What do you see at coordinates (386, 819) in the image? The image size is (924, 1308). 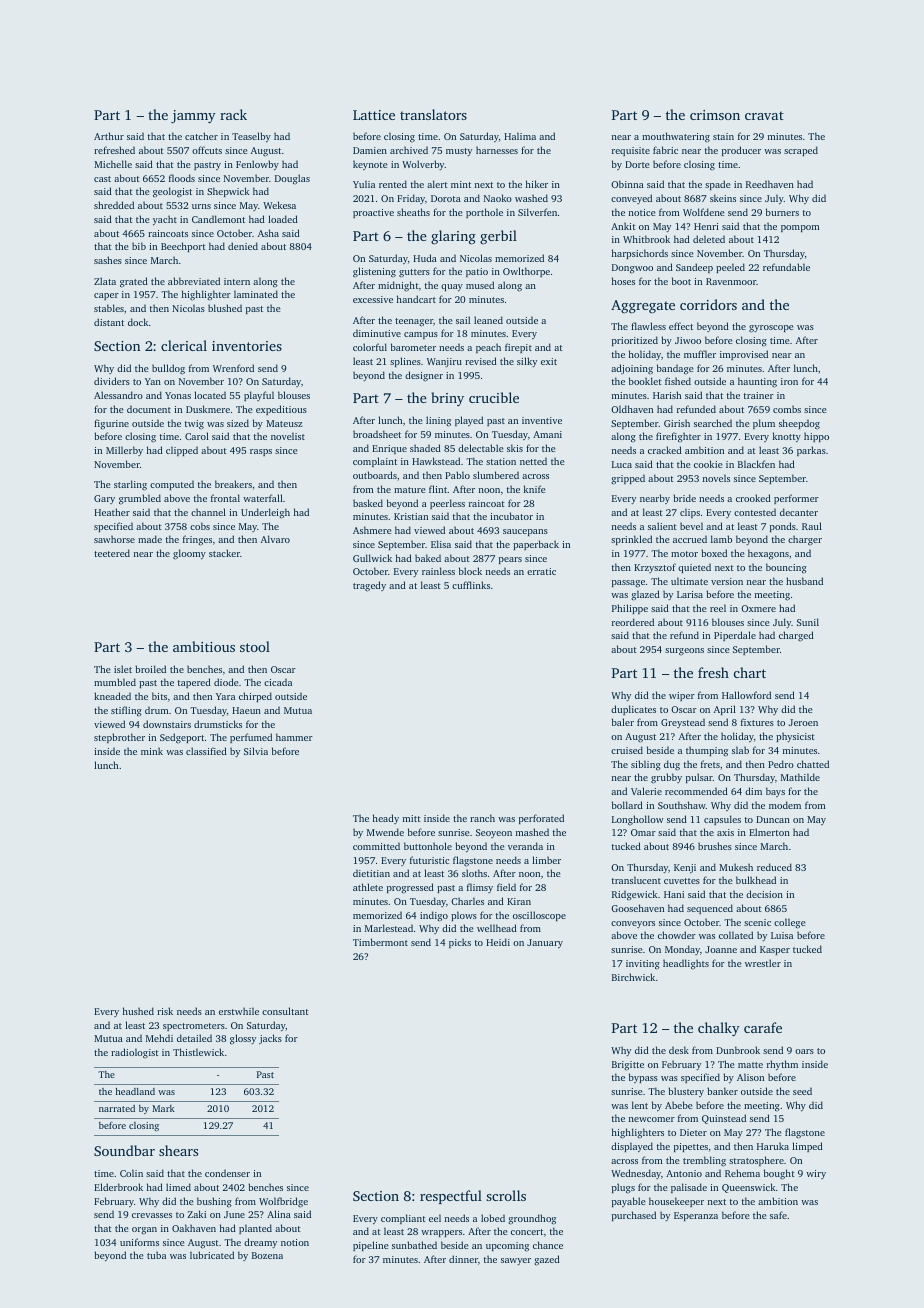 I see `heady` at bounding box center [386, 819].
